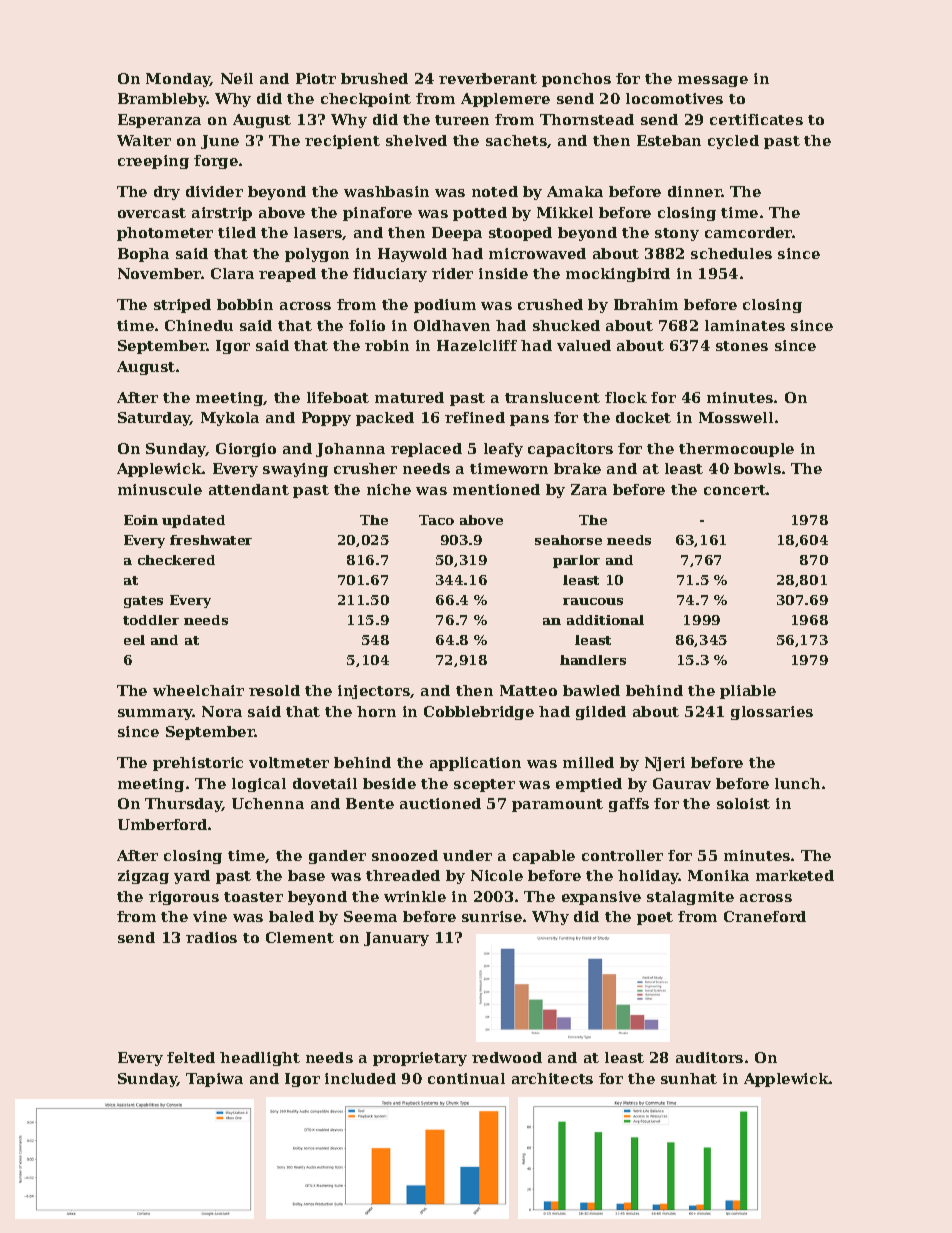 The height and width of the image is (1233, 952). What do you see at coordinates (237, 78) in the image?
I see `Neil` at bounding box center [237, 78].
